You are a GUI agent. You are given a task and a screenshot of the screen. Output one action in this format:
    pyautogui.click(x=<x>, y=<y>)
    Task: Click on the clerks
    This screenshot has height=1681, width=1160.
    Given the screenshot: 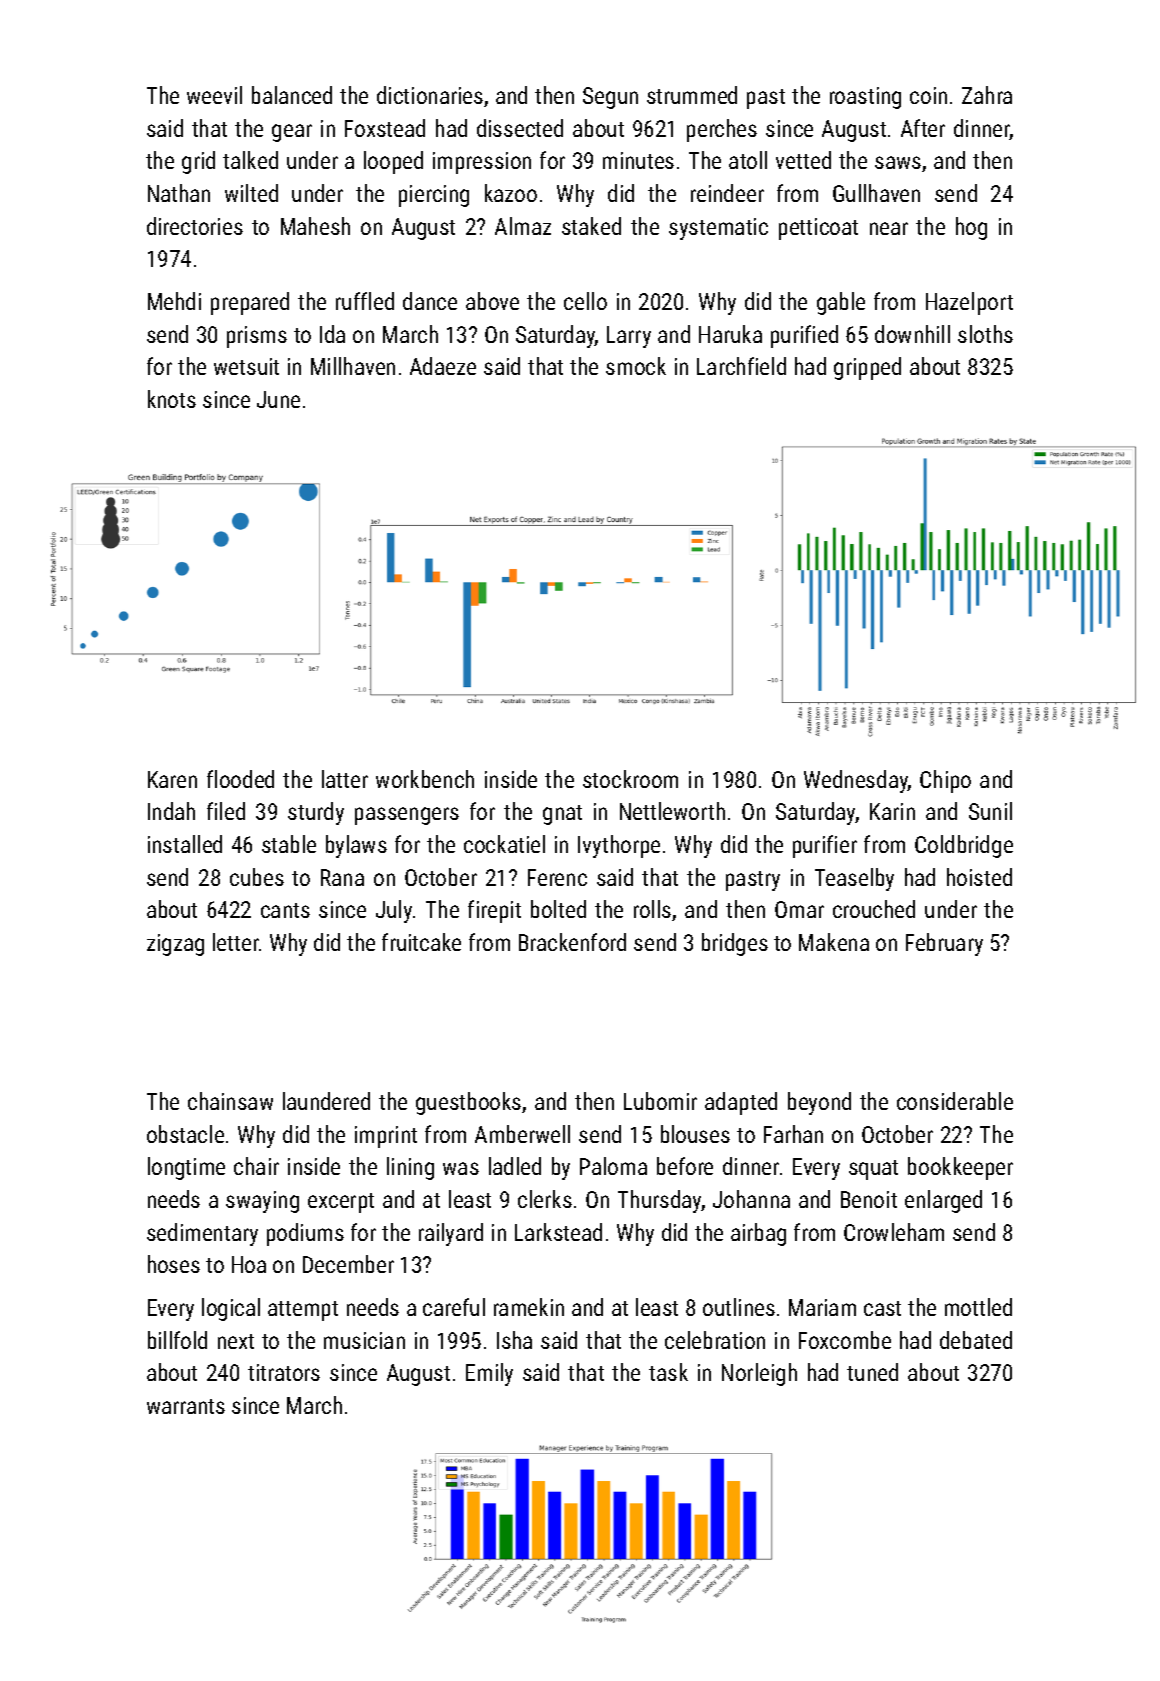 What is the action you would take?
    pyautogui.click(x=545, y=1199)
